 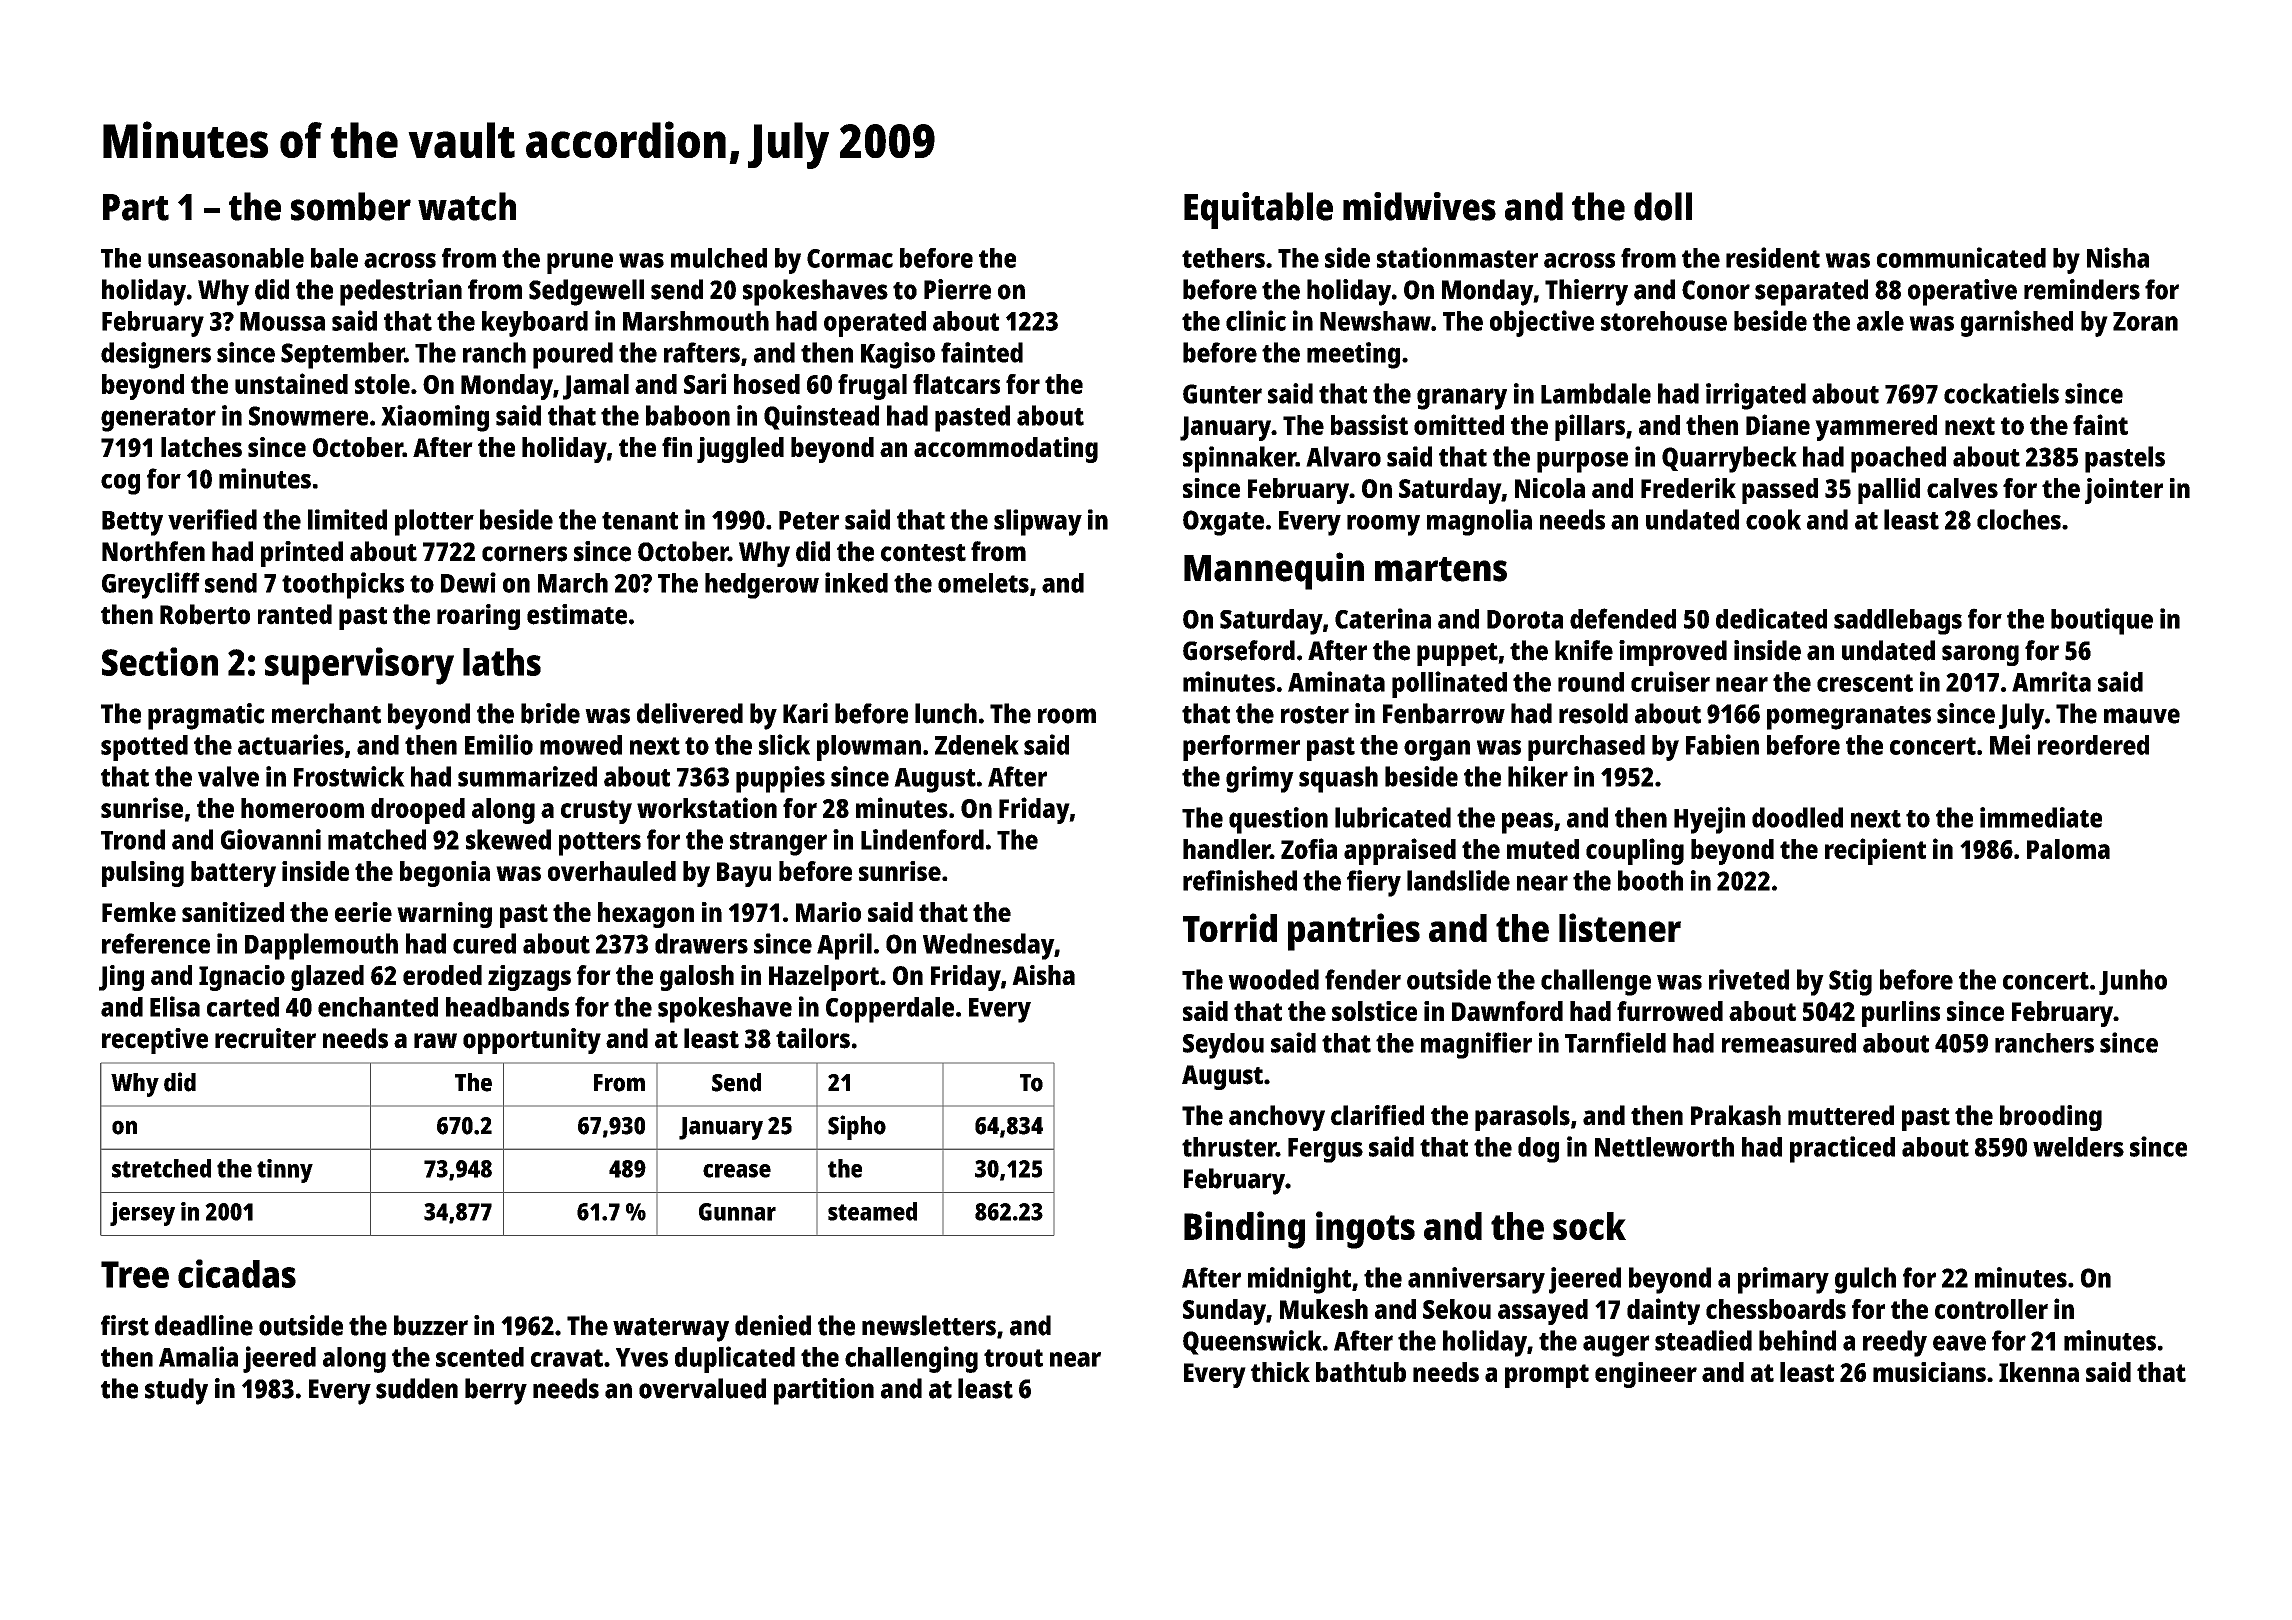 What do you see at coordinates (1663, 206) in the page?
I see `doll` at bounding box center [1663, 206].
